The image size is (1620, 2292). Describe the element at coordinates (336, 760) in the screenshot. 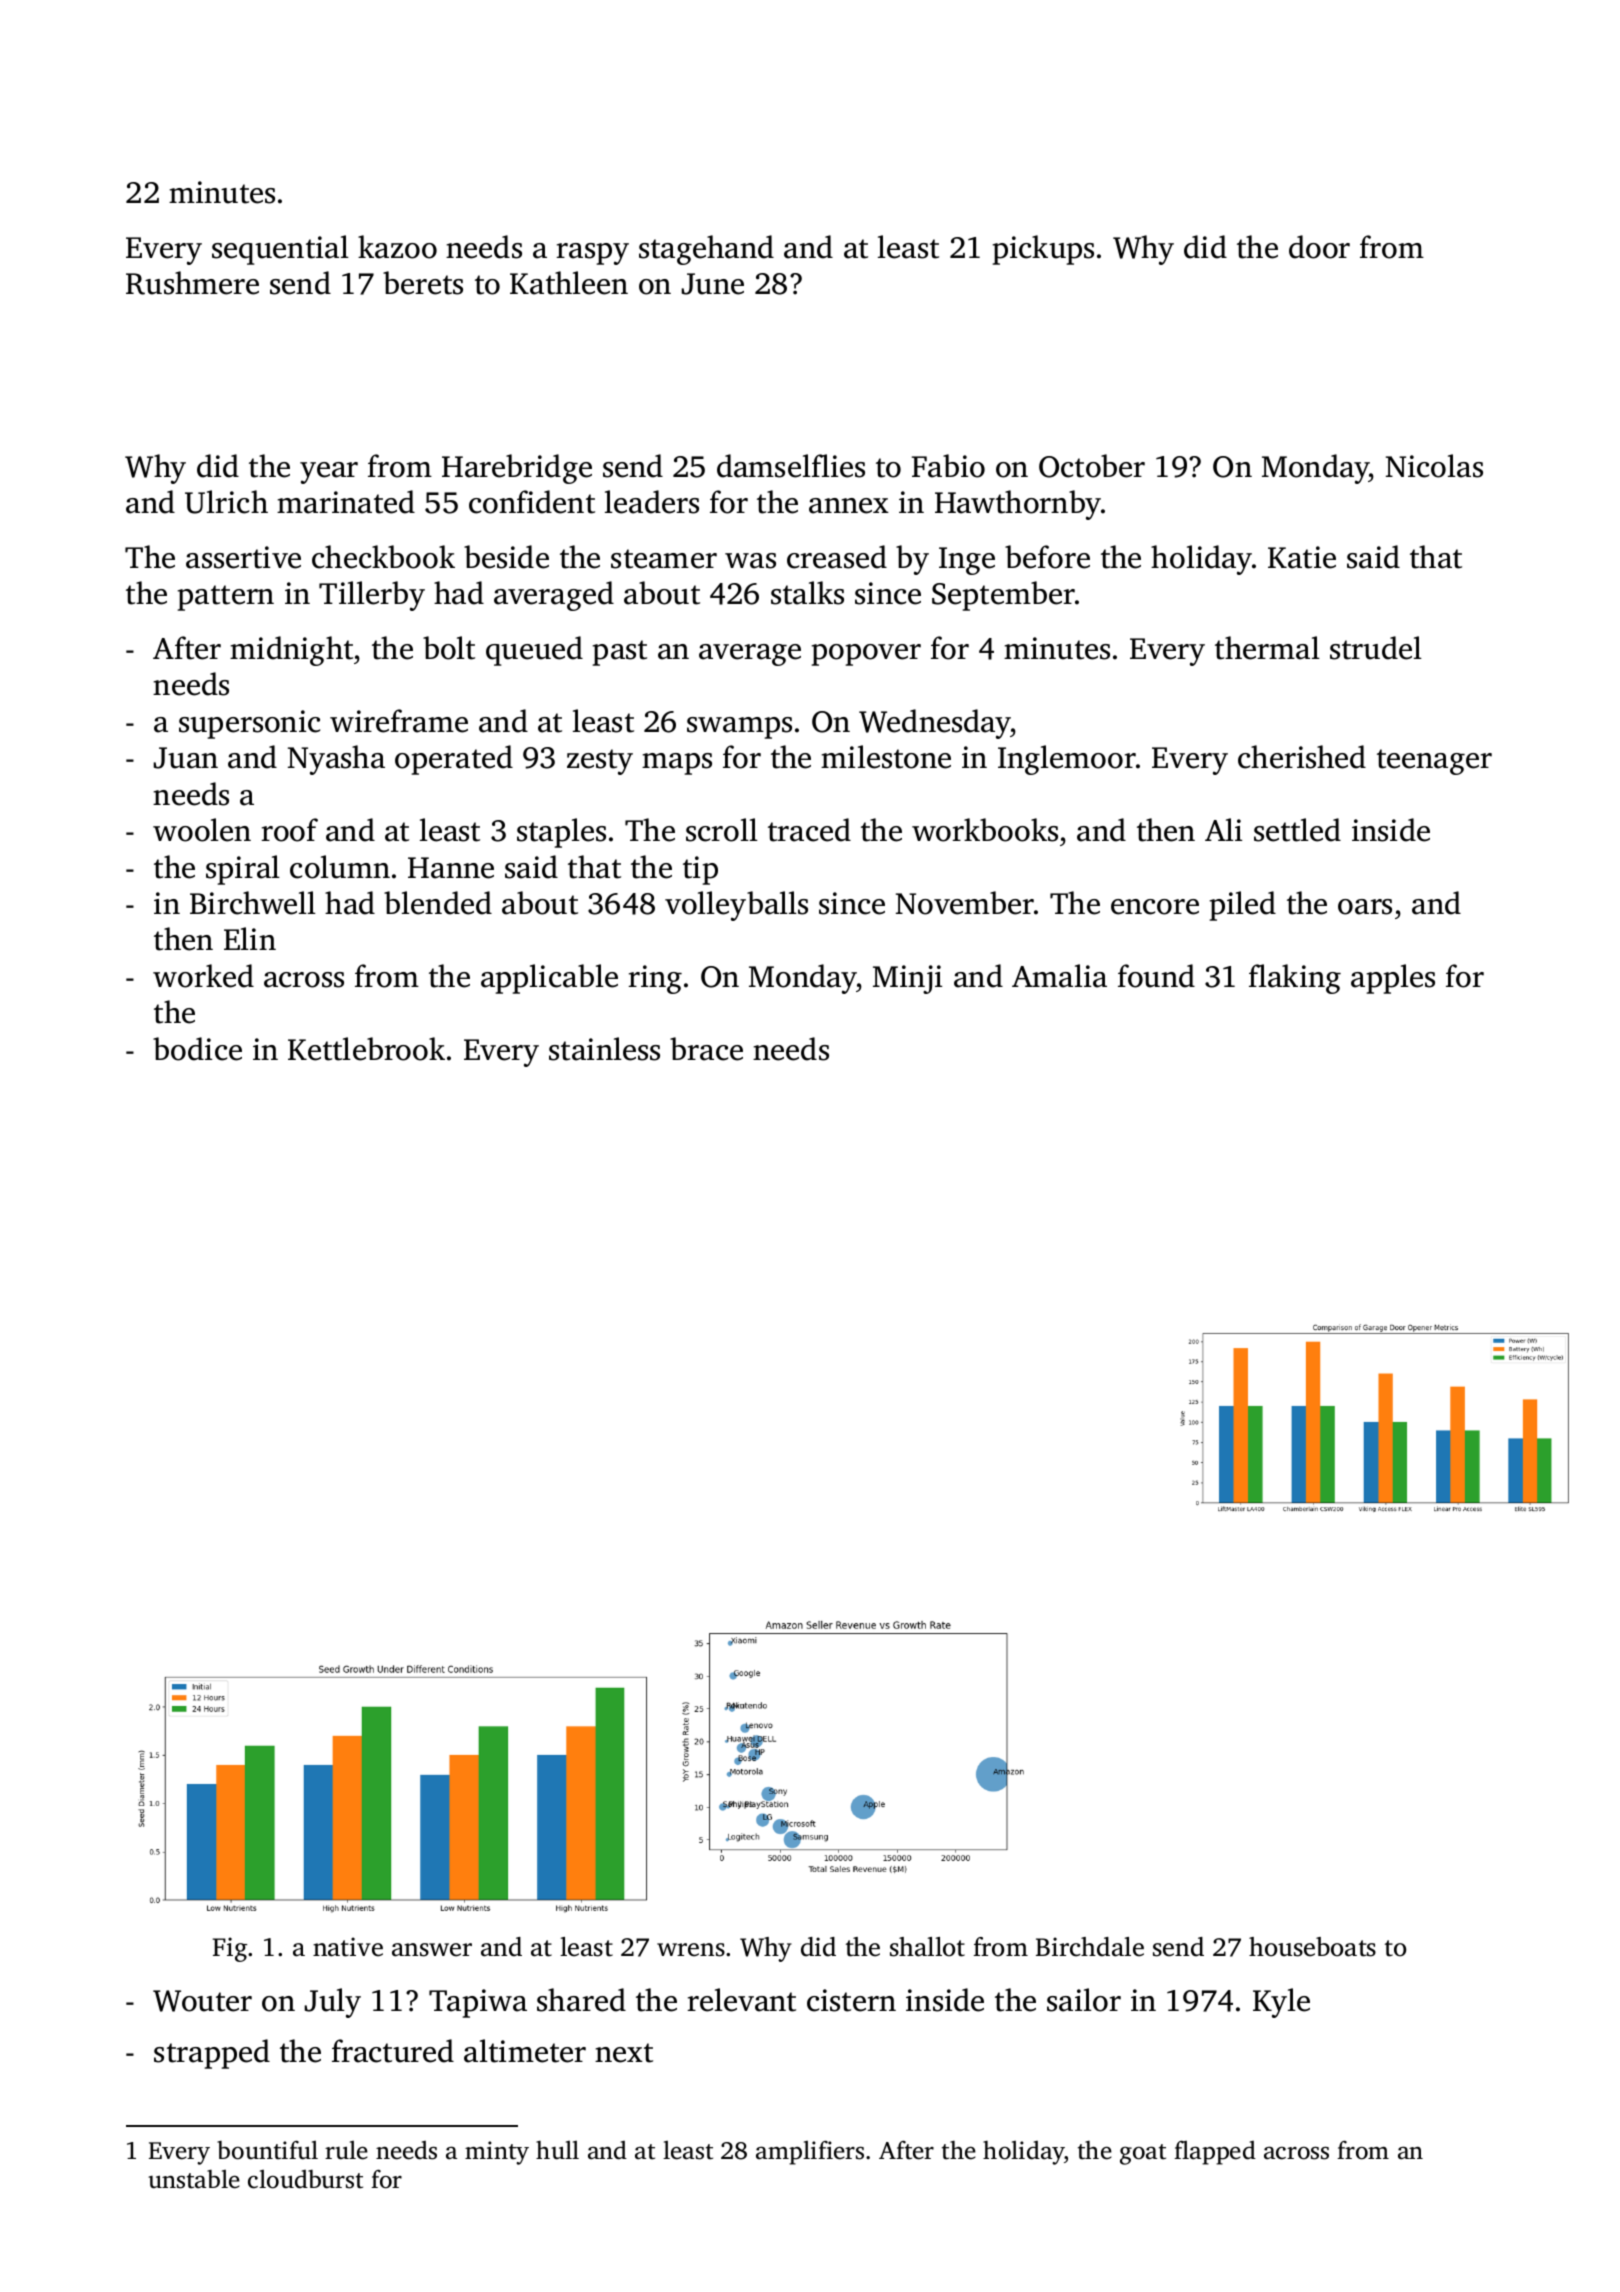

I see `Nyasha` at that location.
